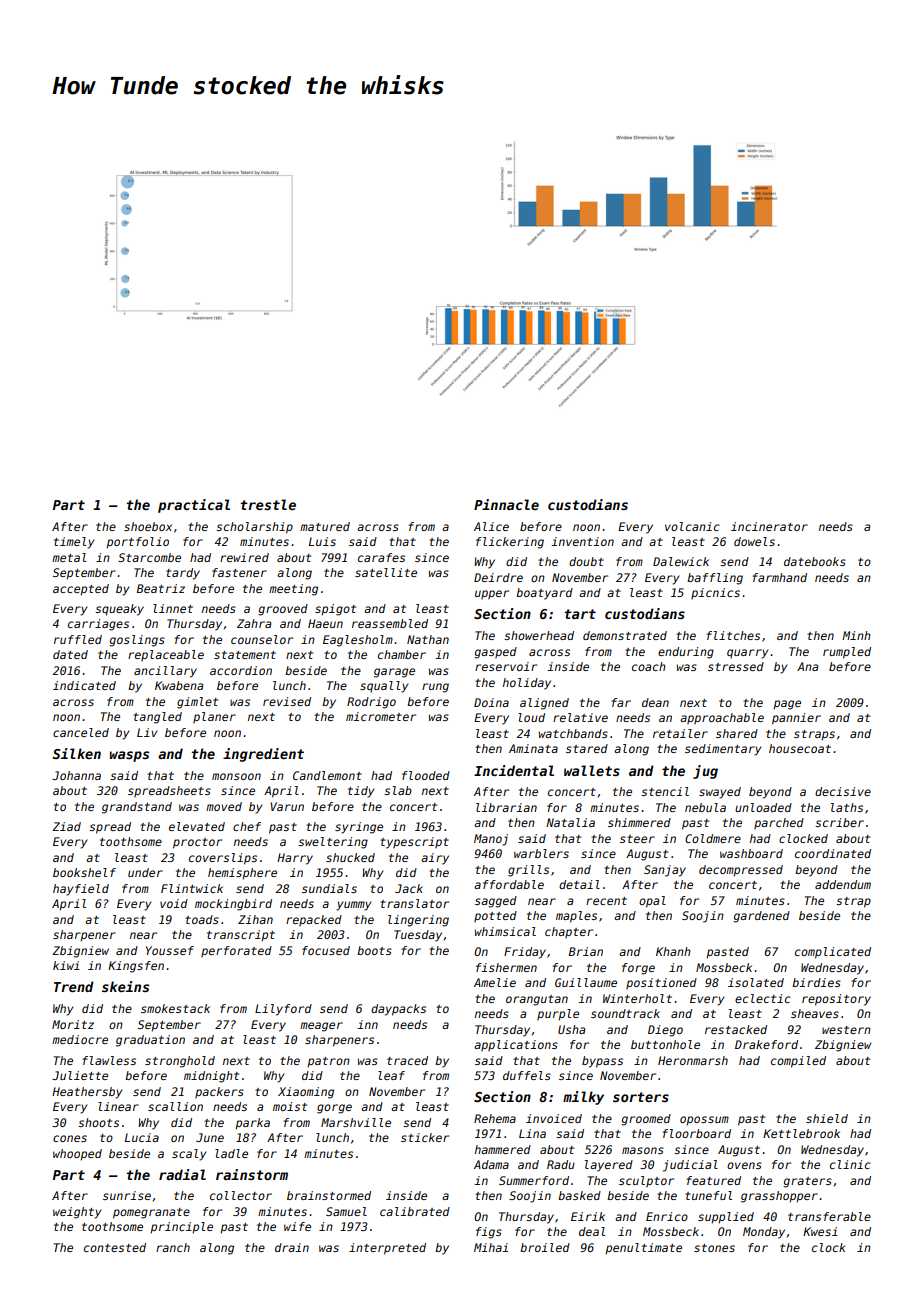 The width and height of the screenshot is (924, 1308). Describe the element at coordinates (833, 953) in the screenshot. I see `complicated` at that location.
